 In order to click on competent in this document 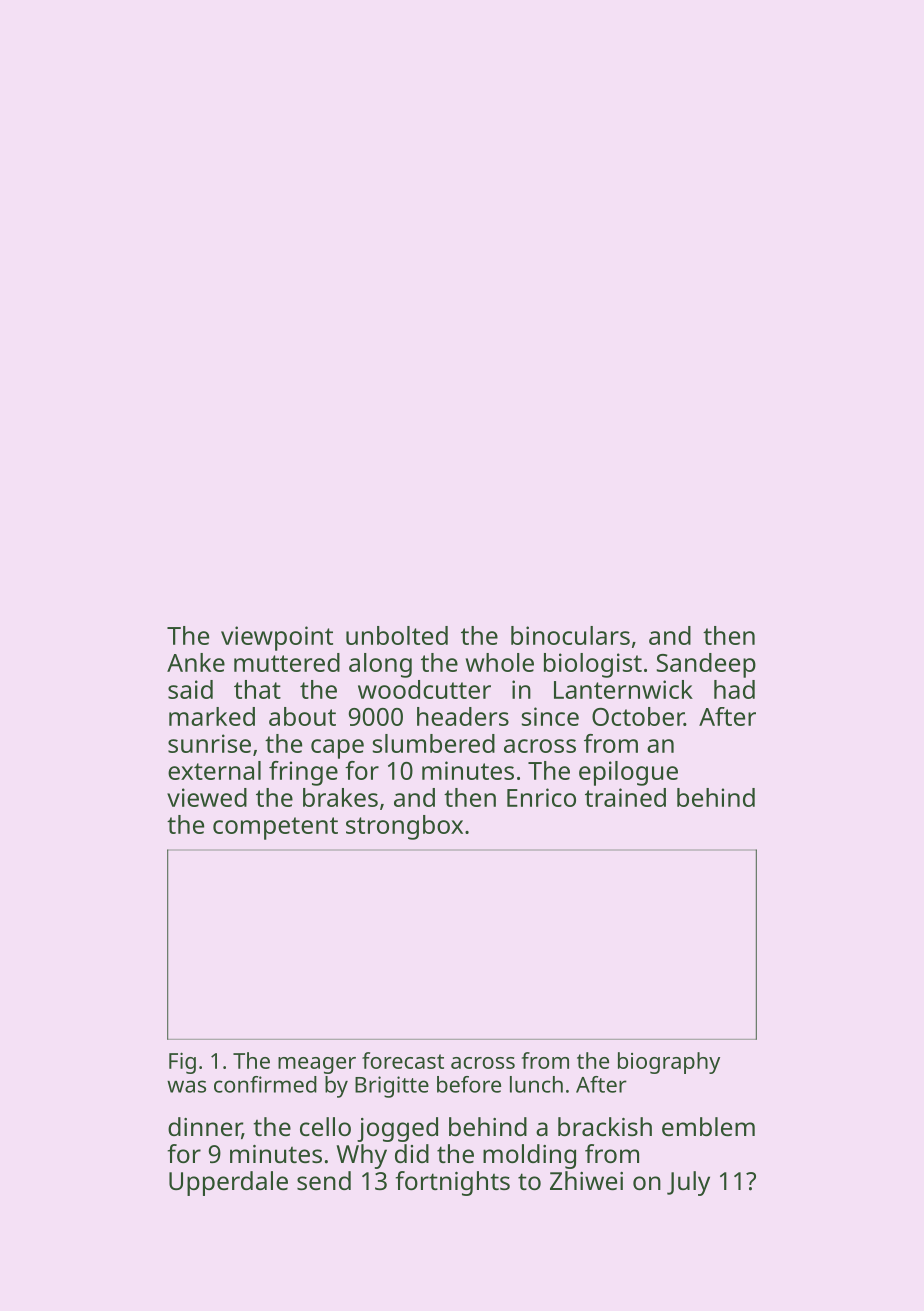, I will do `click(275, 828)`.
